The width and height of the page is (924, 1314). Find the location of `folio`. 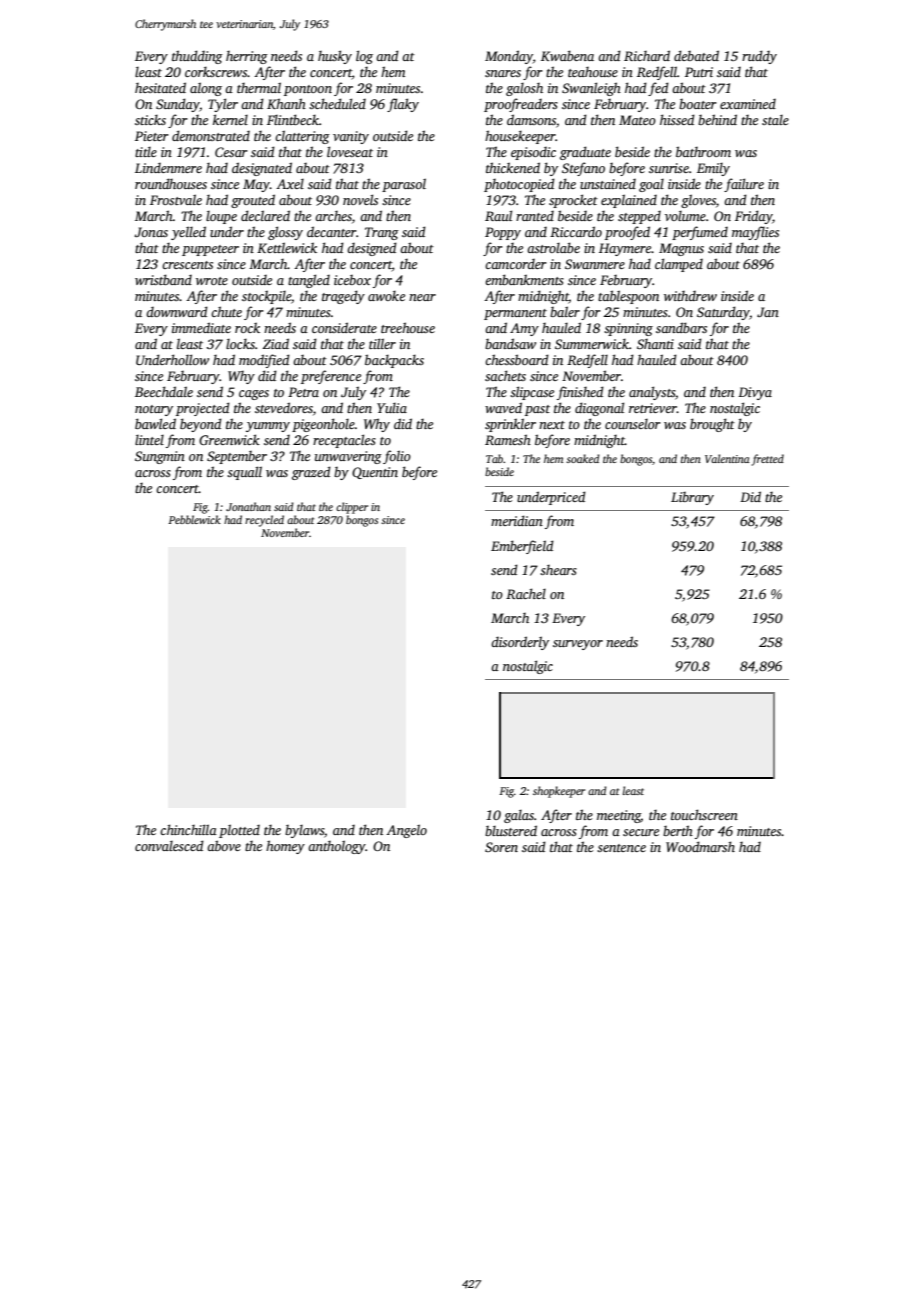

folio is located at coordinates (397, 457).
